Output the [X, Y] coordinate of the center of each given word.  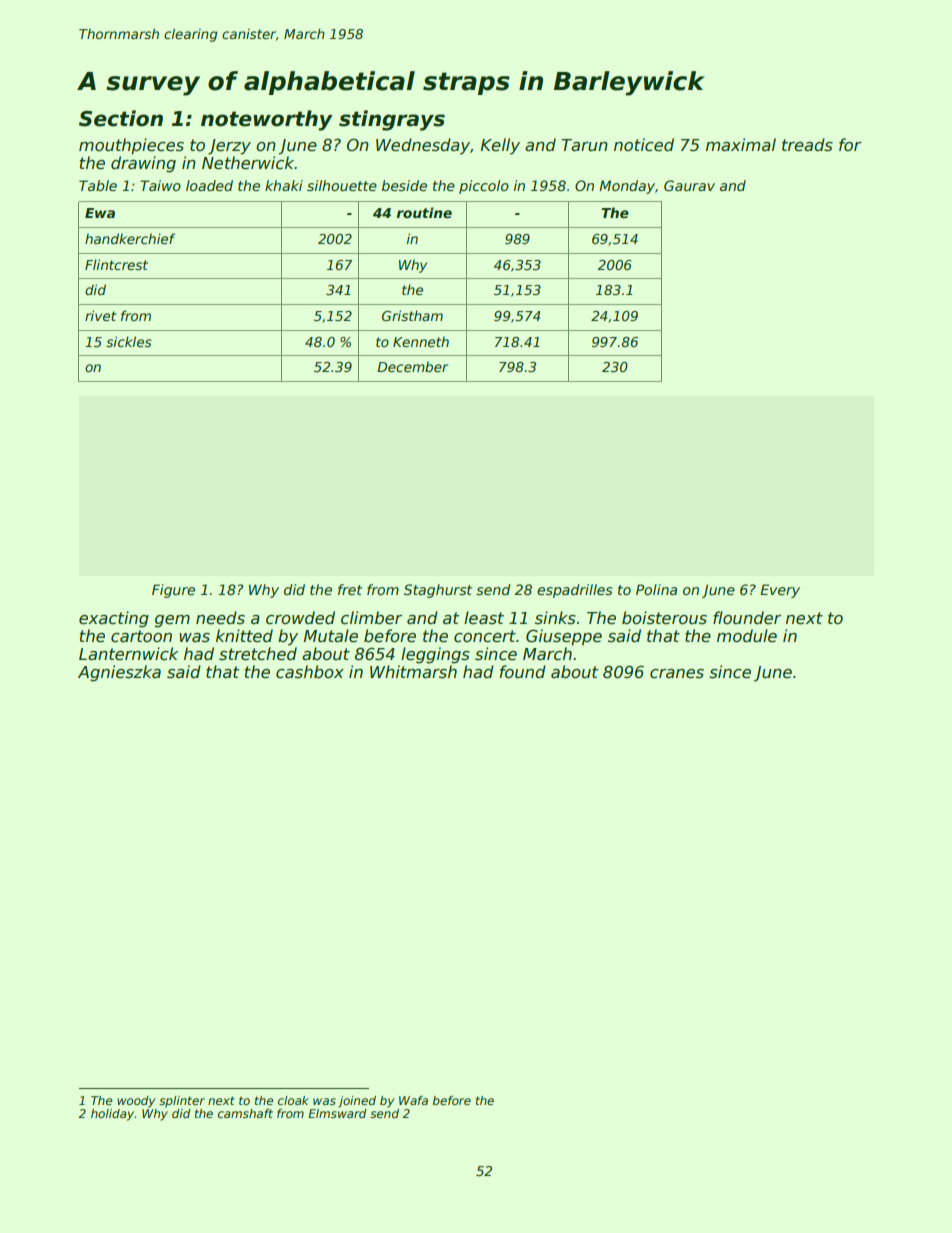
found [523, 672]
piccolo [484, 187]
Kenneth [421, 341]
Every [780, 591]
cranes [677, 674]
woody [136, 1102]
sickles [129, 341]
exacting [114, 619]
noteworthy [267, 120]
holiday [113, 1115]
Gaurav [689, 185]
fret [350, 589]
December [412, 366]
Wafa [413, 1100]
